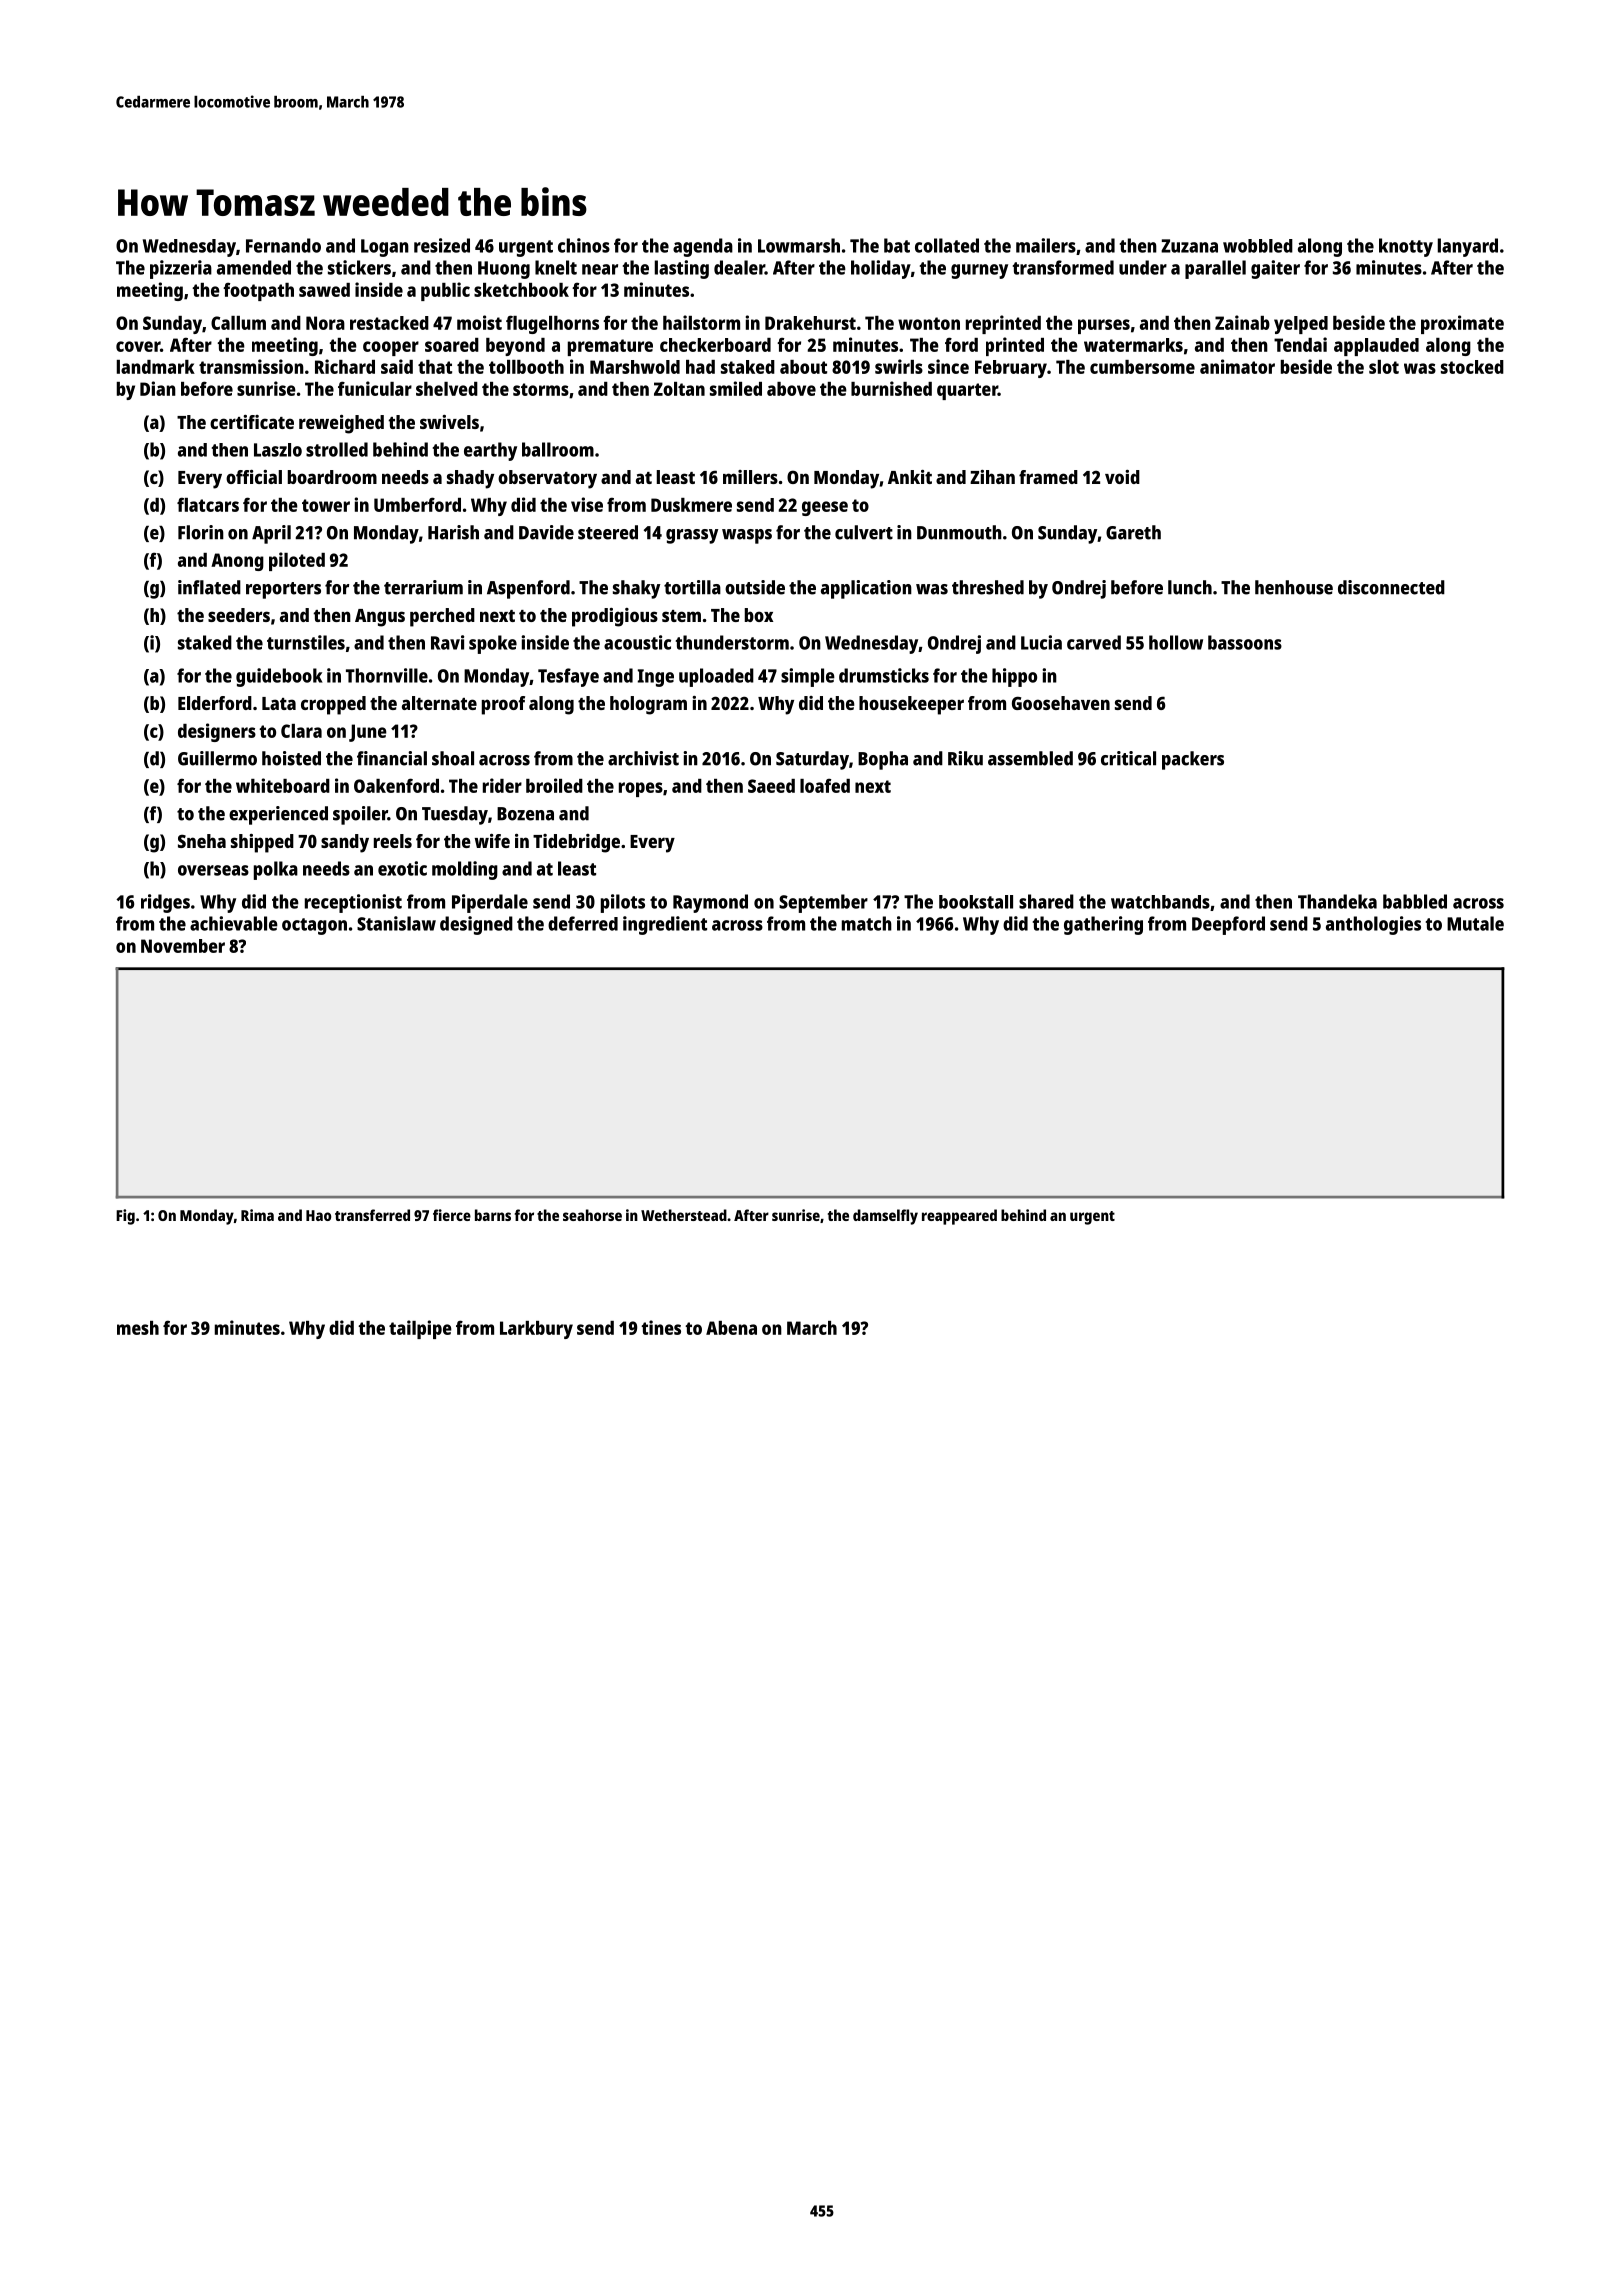 The width and height of the image is (1620, 2292). What do you see at coordinates (181, 269) in the image?
I see `pizzeria` at bounding box center [181, 269].
